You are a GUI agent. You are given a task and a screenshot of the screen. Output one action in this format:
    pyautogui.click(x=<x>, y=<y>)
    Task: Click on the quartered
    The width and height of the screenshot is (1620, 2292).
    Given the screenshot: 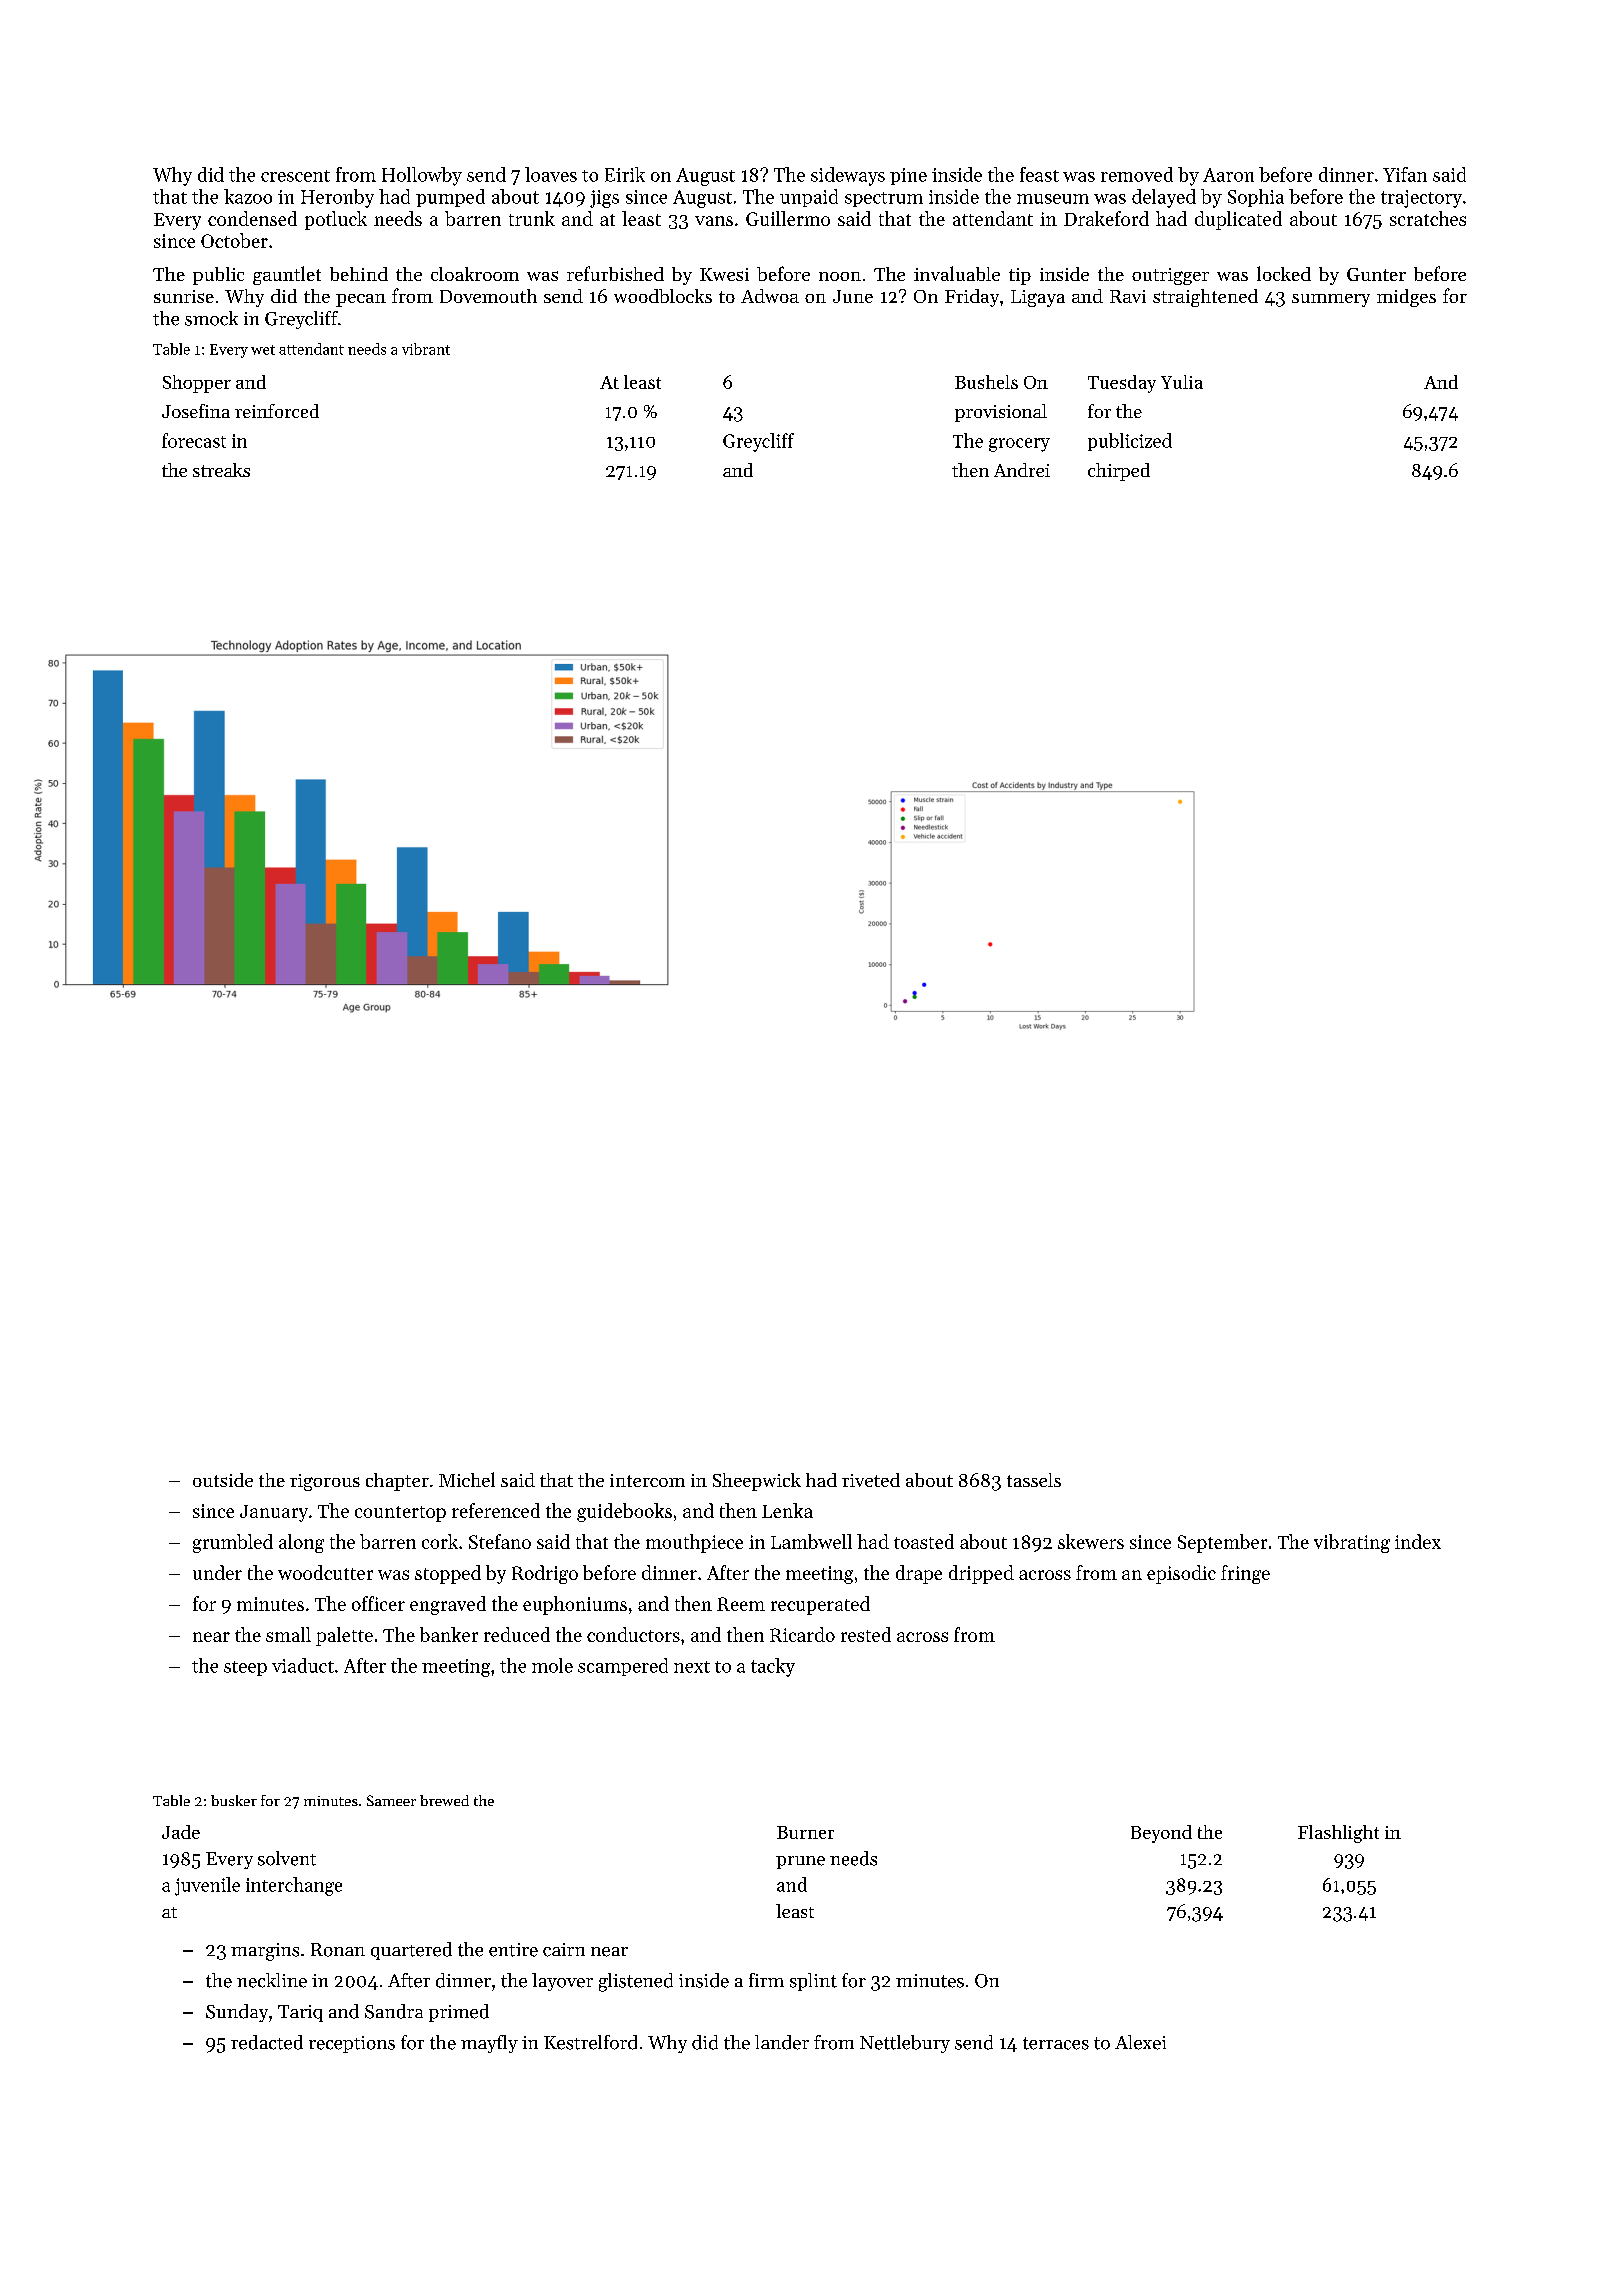 What is the action you would take?
    pyautogui.click(x=411, y=1951)
